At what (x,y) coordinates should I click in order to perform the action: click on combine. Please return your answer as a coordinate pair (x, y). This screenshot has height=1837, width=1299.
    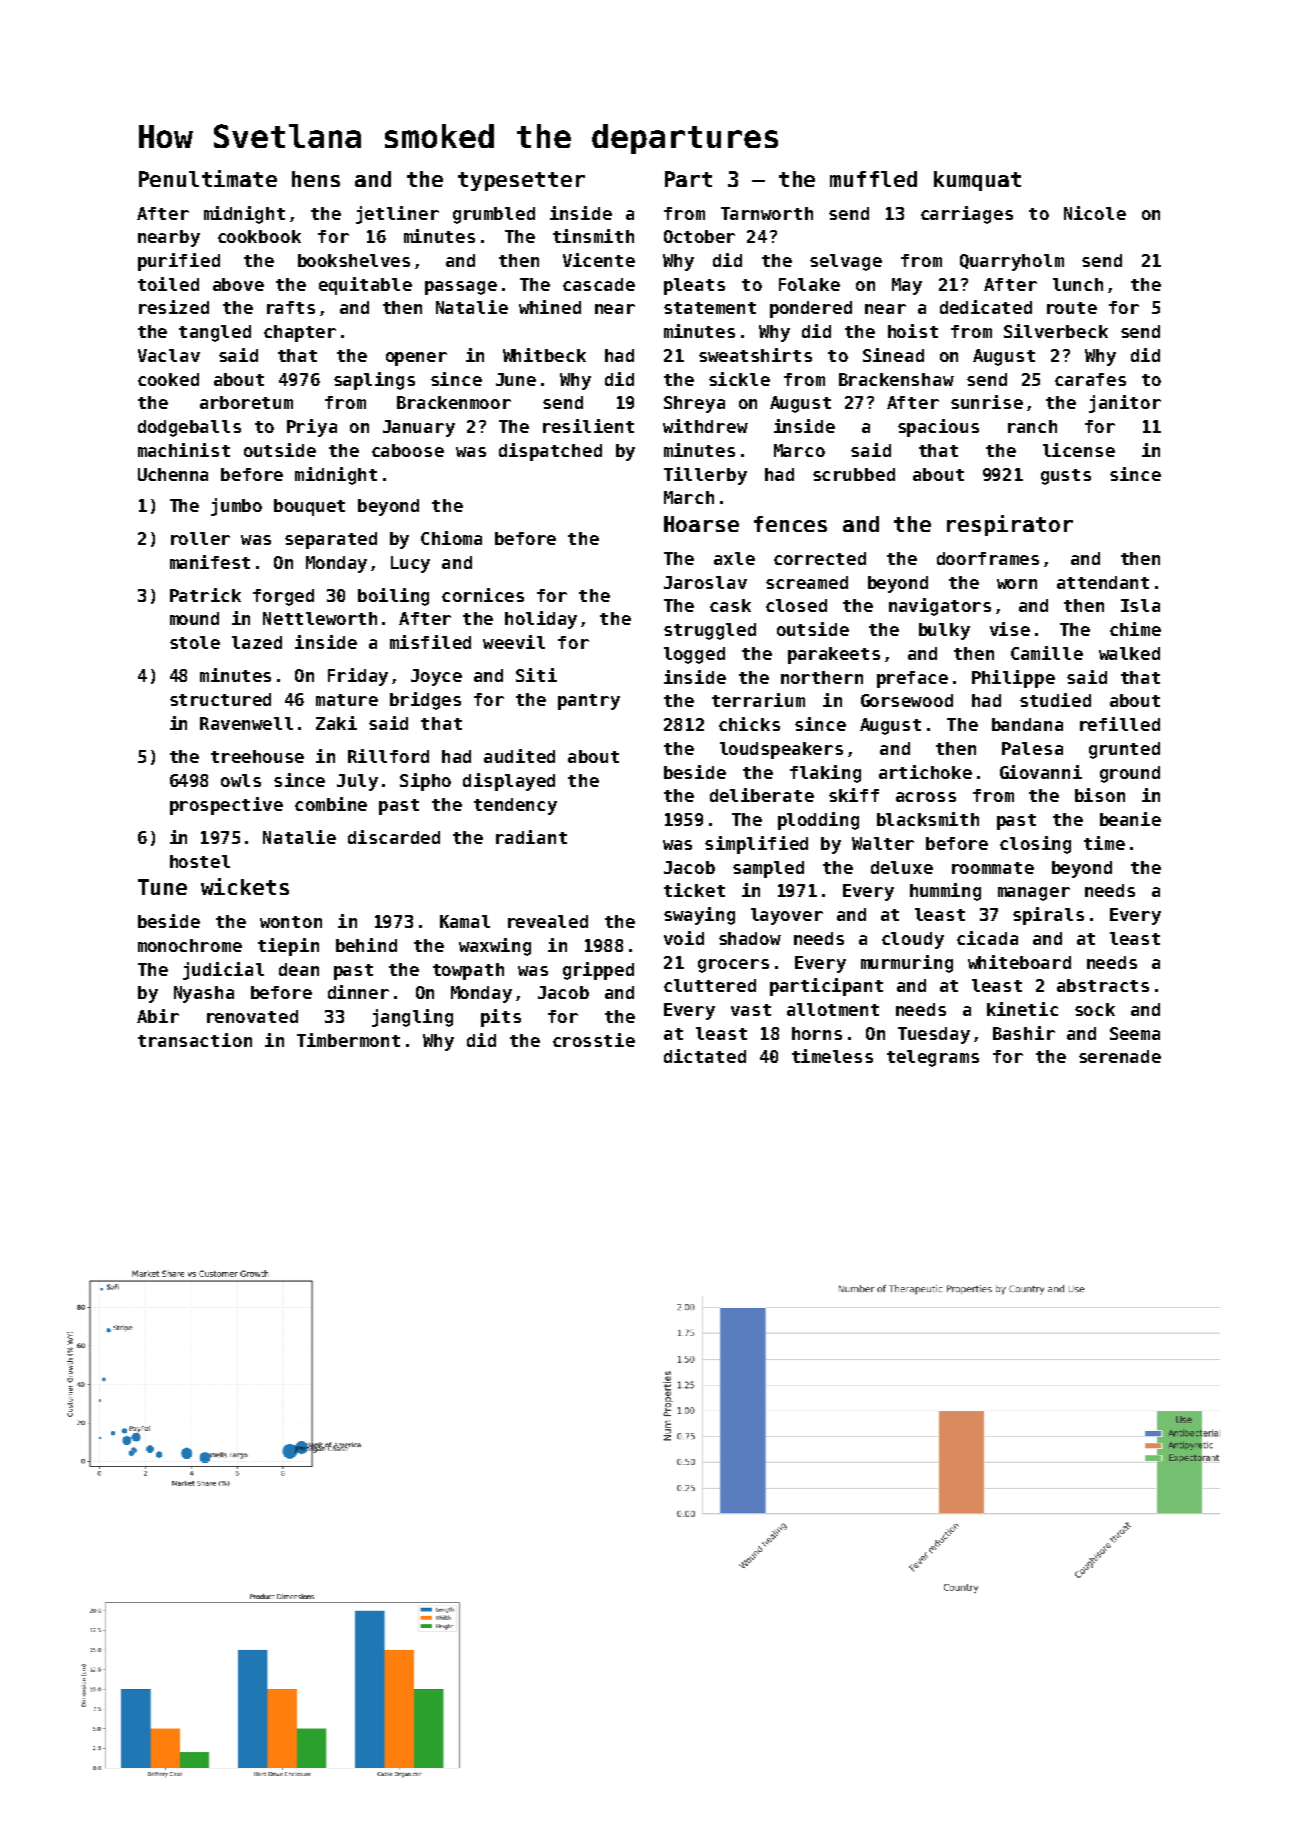
    Looking at the image, I should click on (331, 804).
